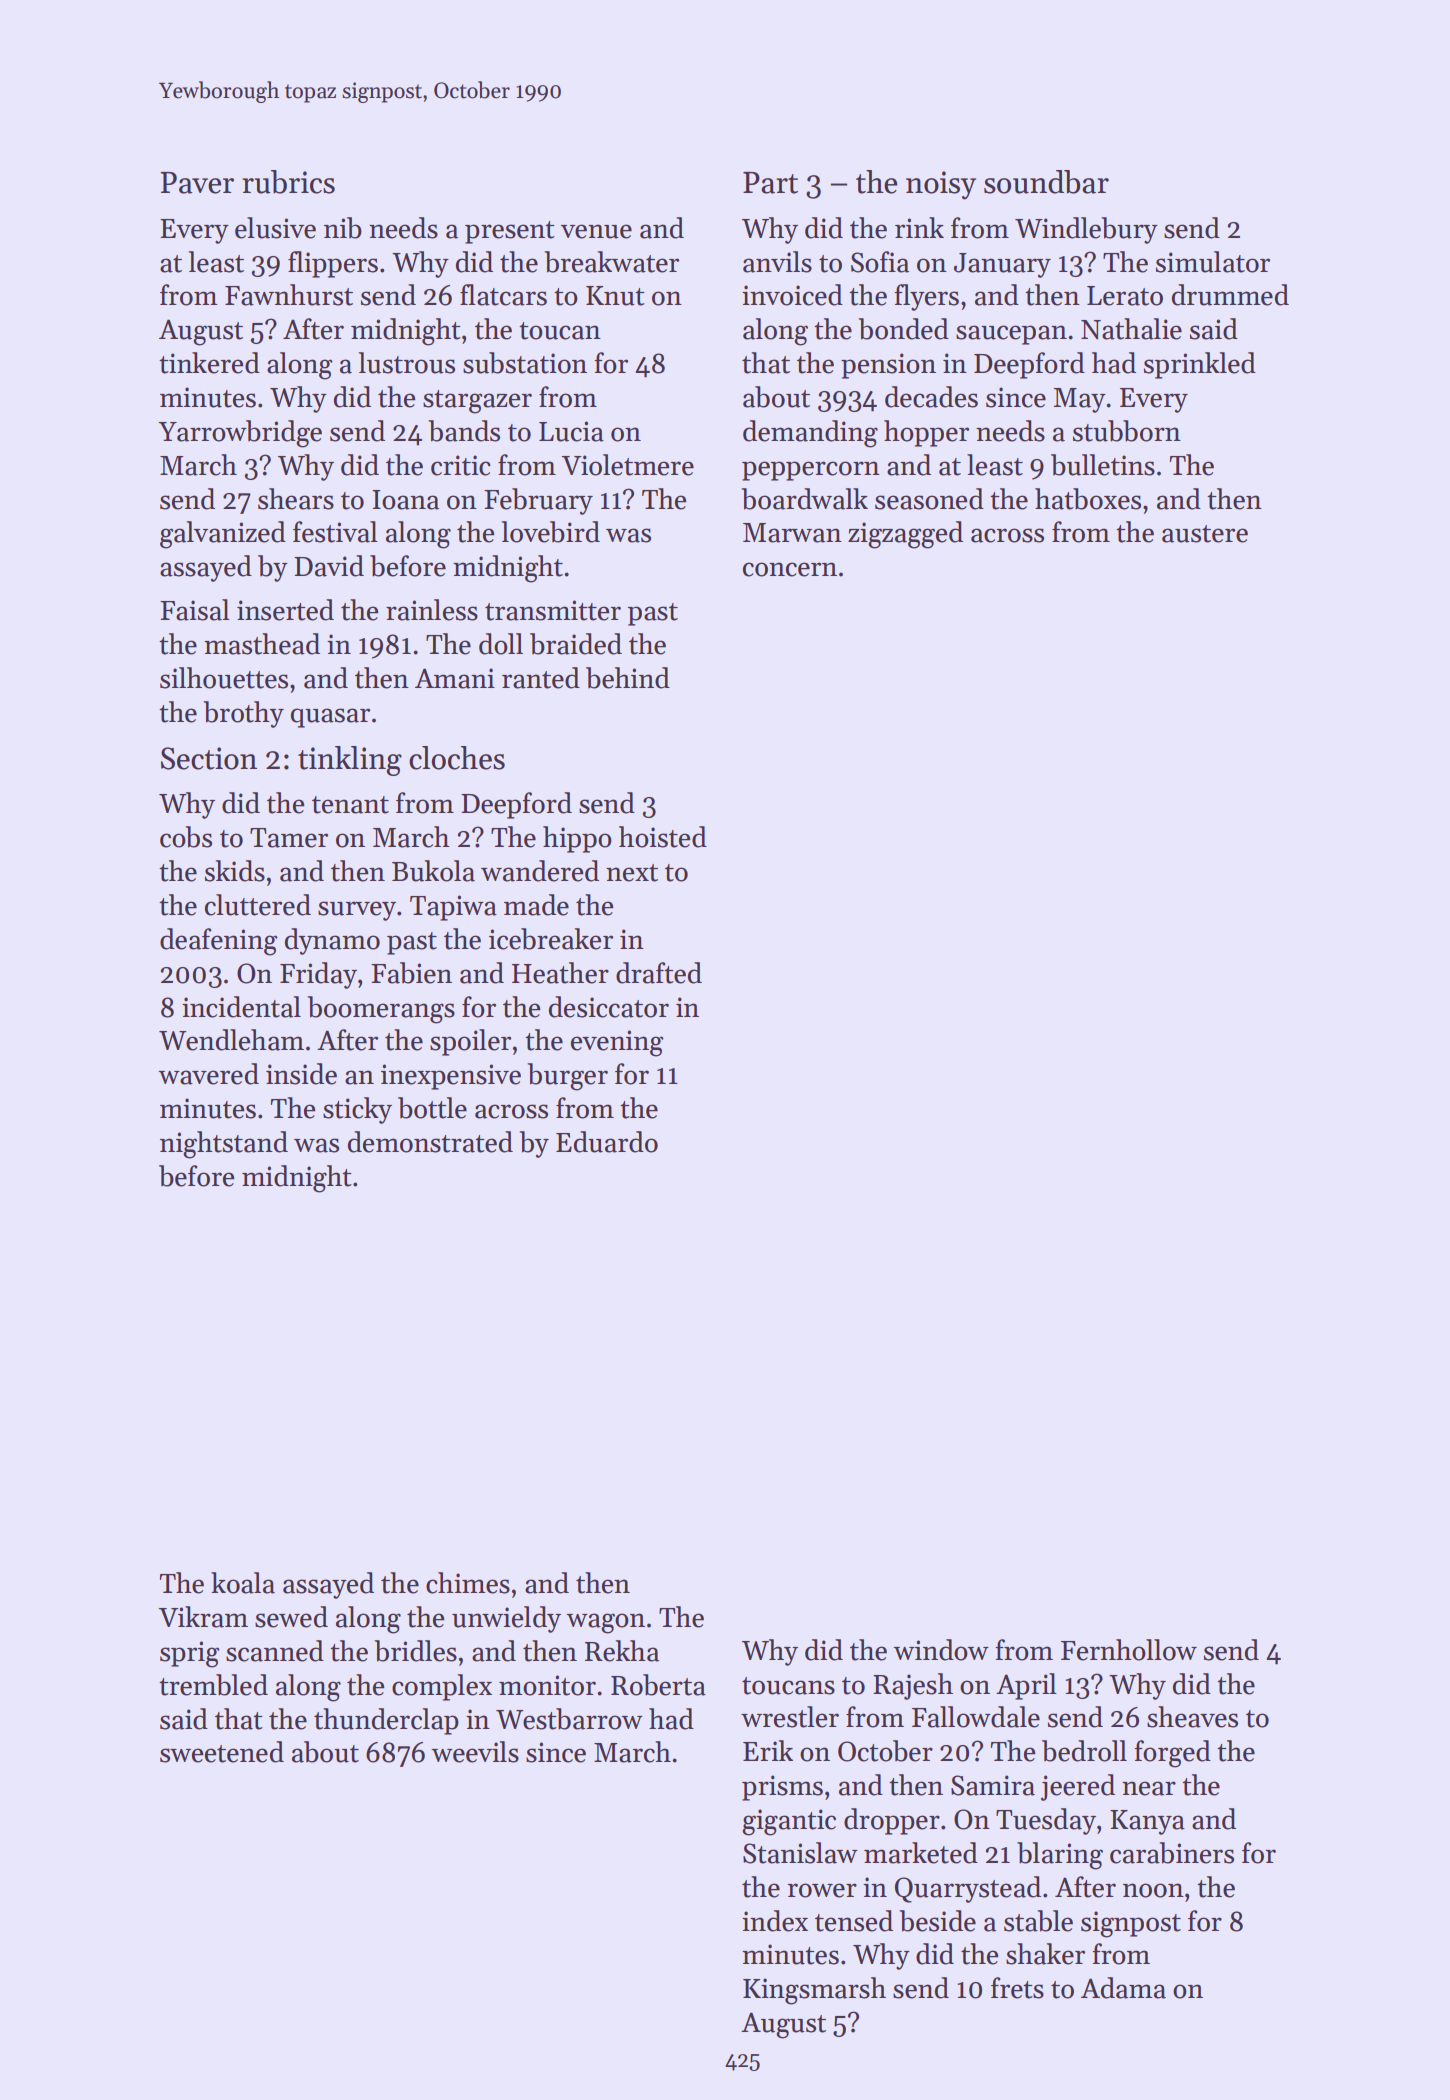 This screenshot has height=2100, width=1450. I want to click on invoiced, so click(792, 295).
